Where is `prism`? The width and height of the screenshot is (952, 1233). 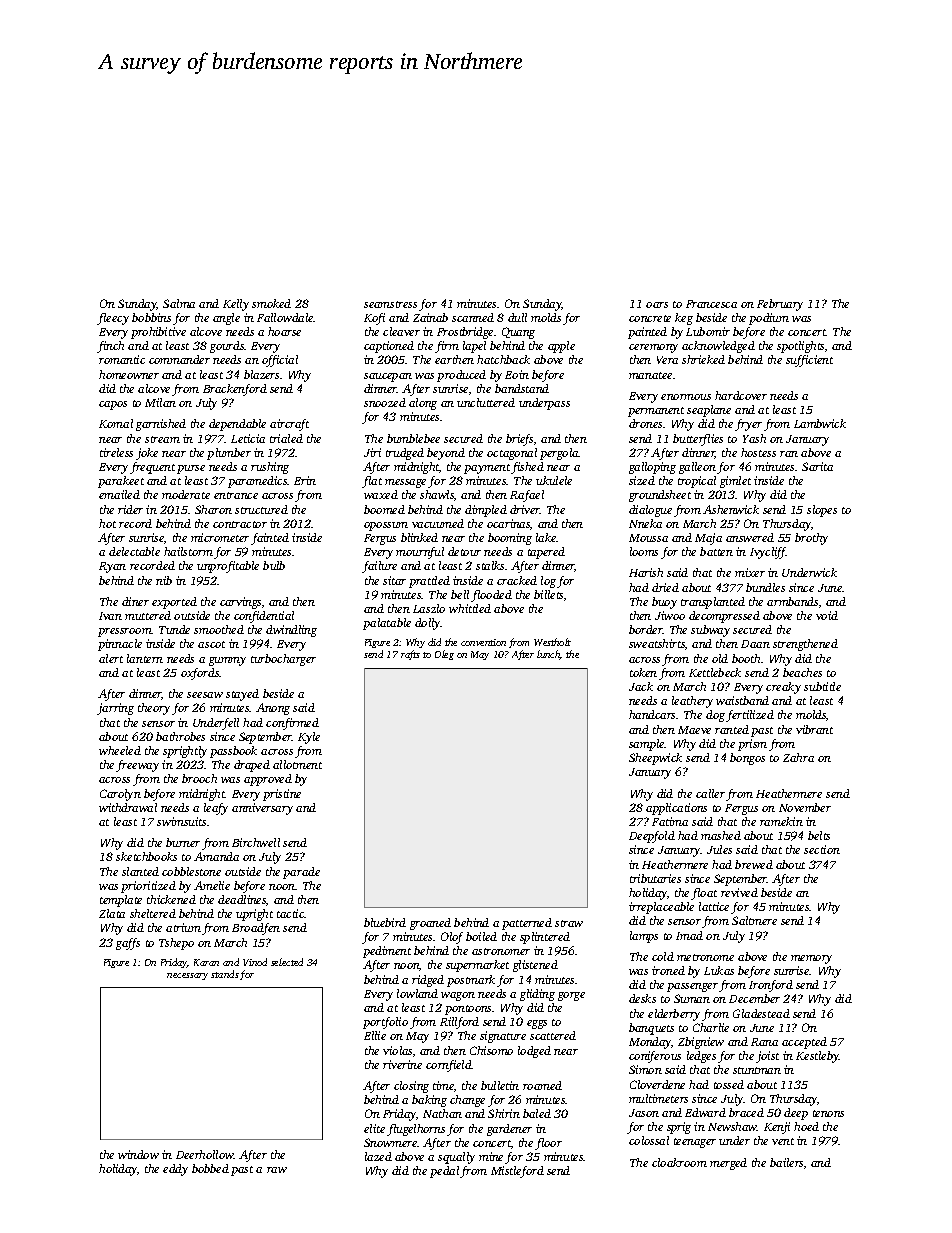 prism is located at coordinates (752, 745).
